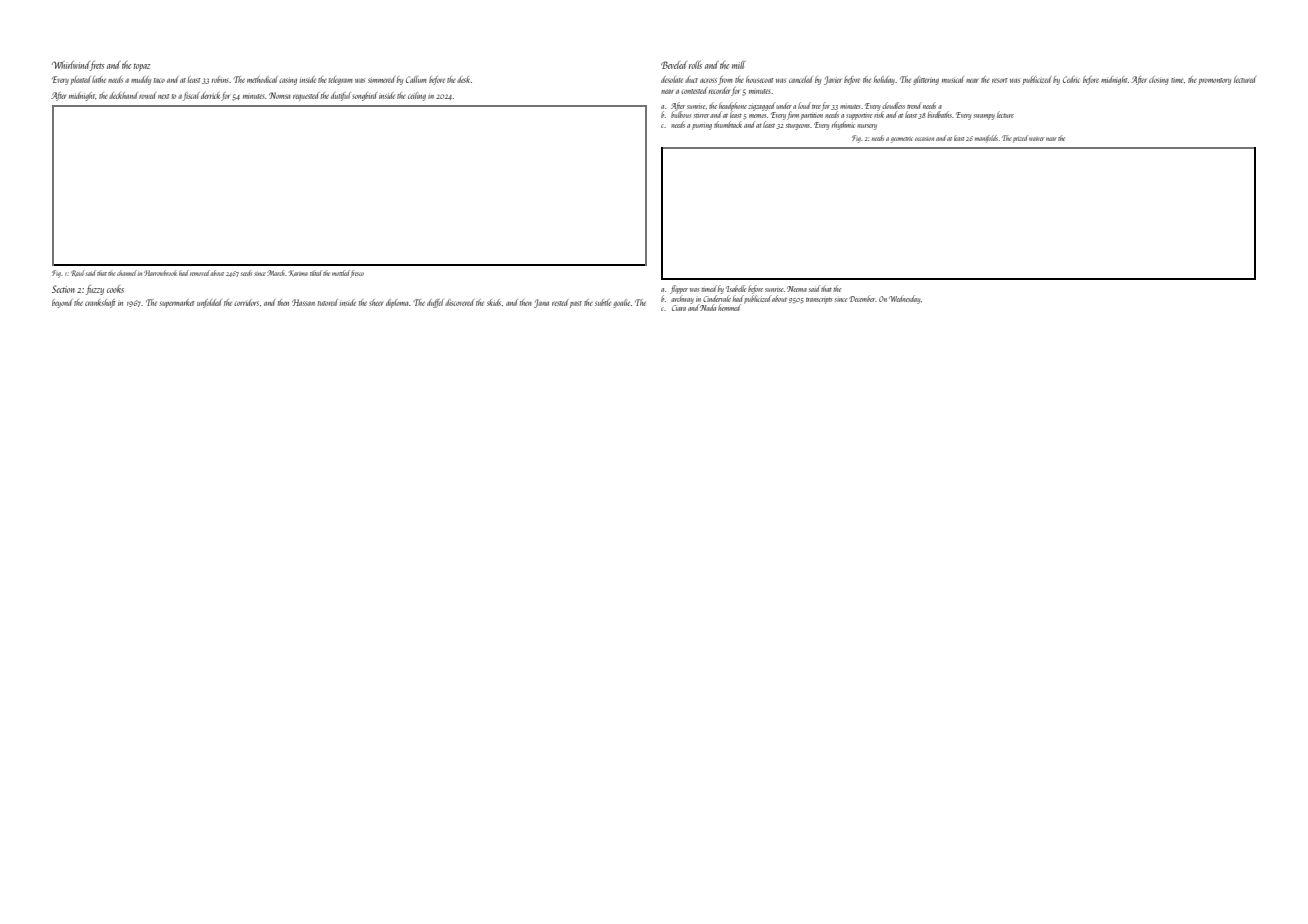  Describe the element at coordinates (123, 95) in the image. I see `deckhand` at that location.
